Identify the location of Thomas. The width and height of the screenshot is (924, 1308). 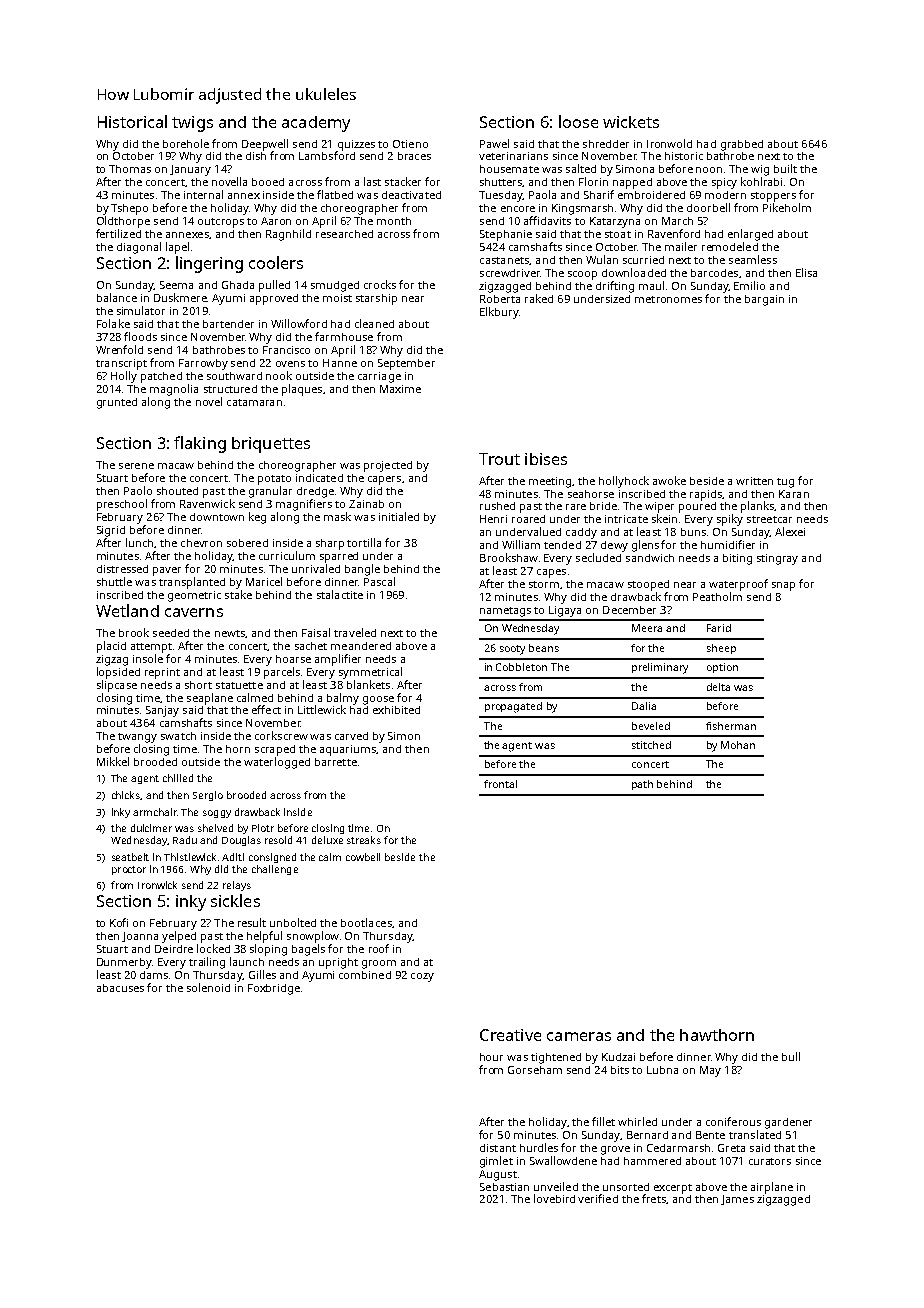
(130, 169).
